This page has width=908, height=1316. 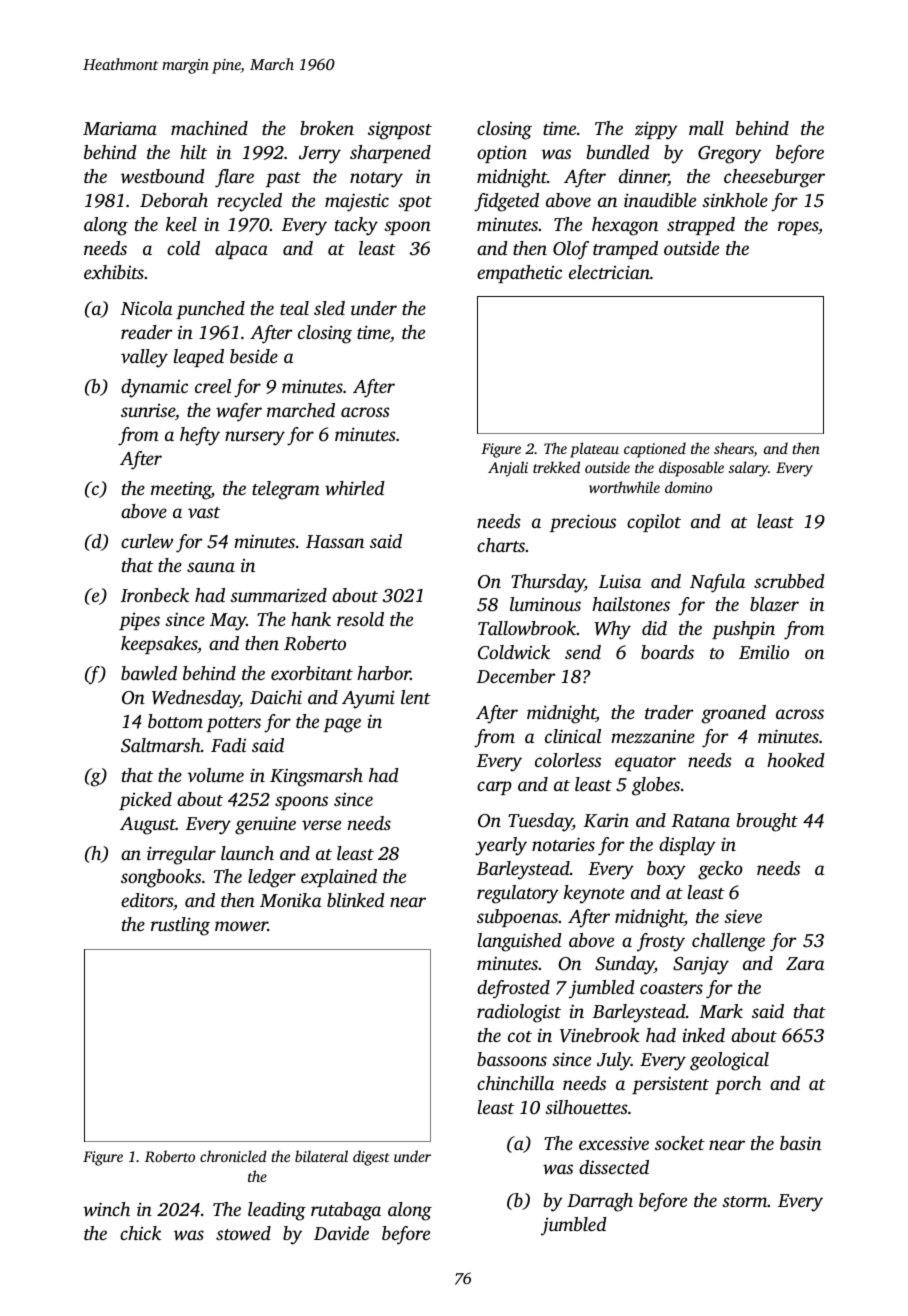 I want to click on Monika, so click(x=290, y=900).
